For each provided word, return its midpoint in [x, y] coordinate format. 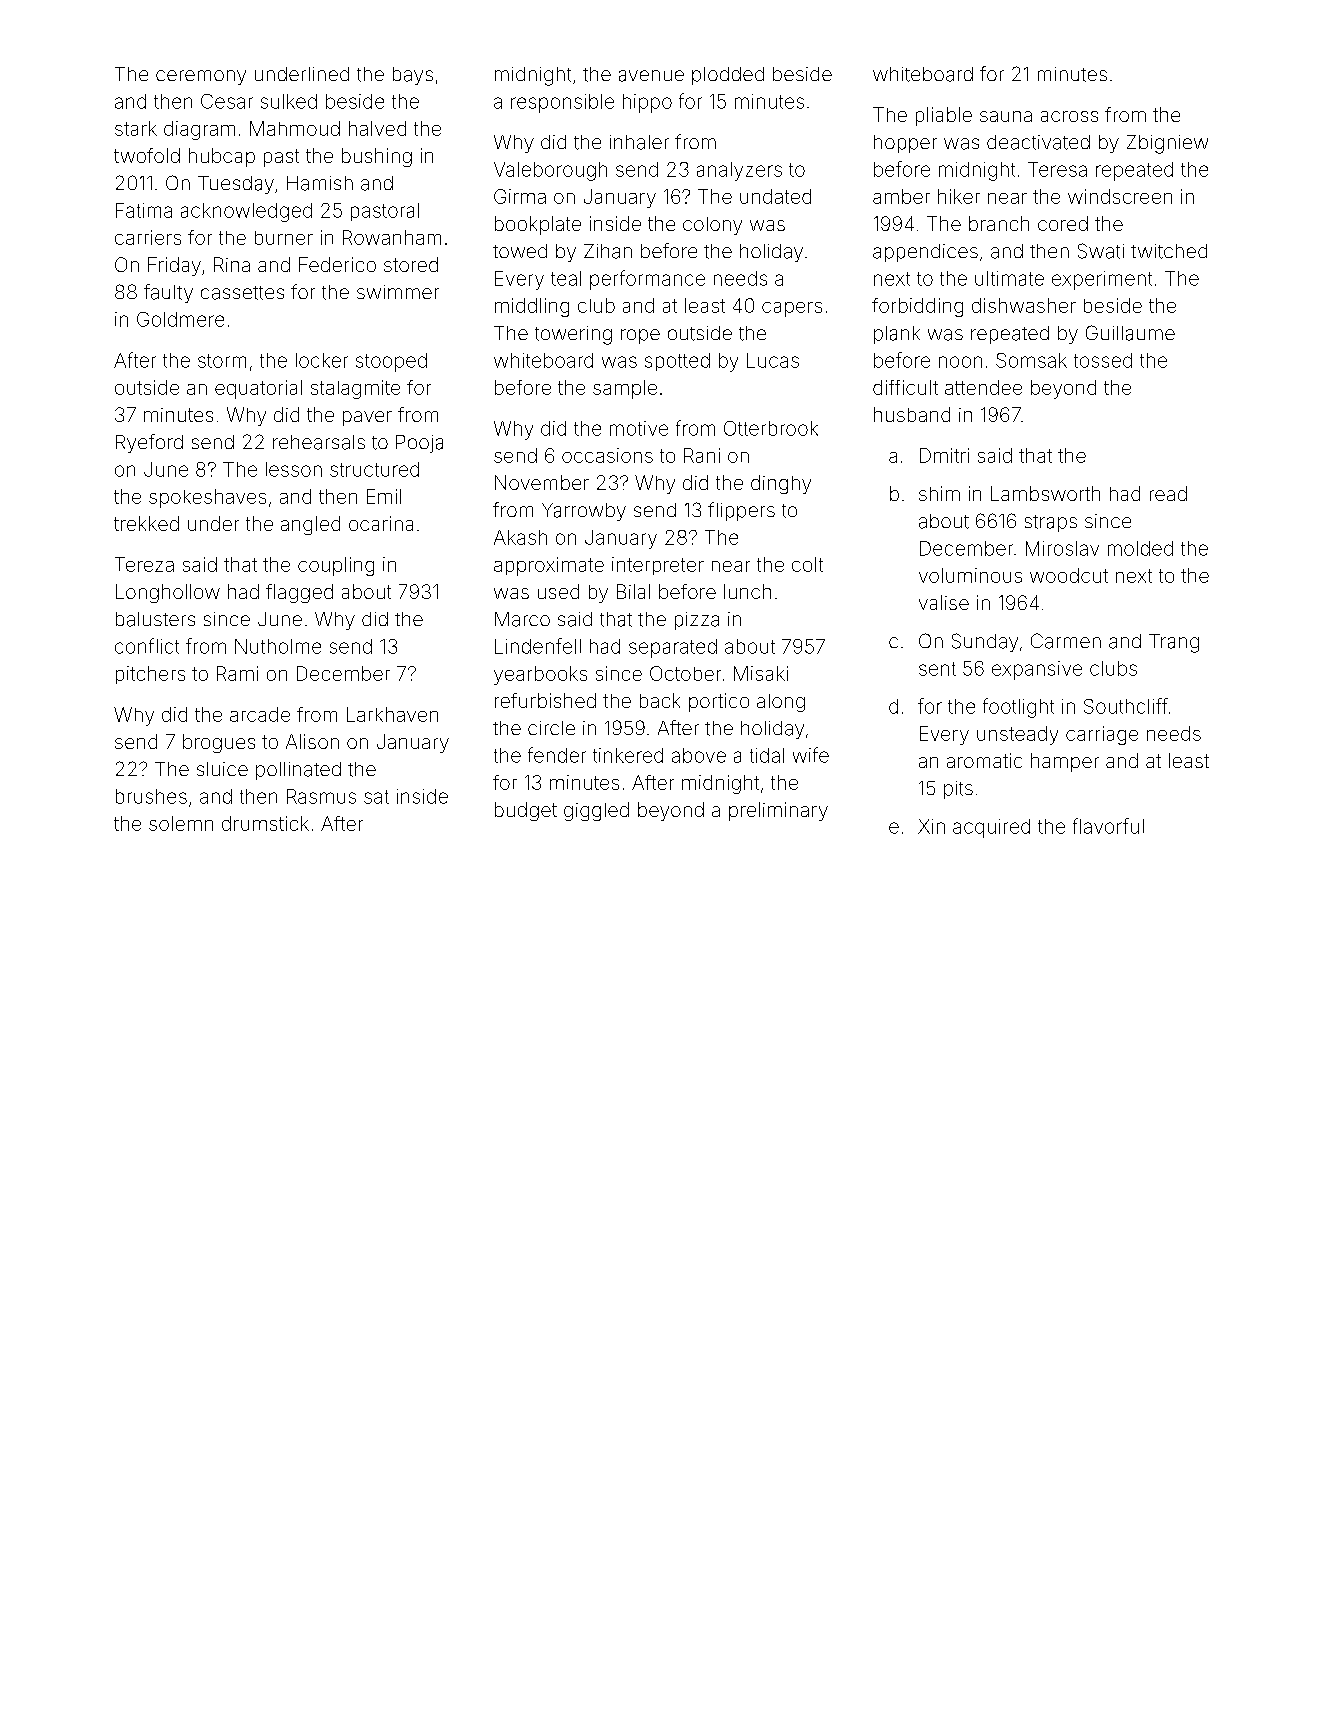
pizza [697, 621]
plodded [728, 76]
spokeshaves [207, 498]
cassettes [242, 293]
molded [1140, 548]
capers [792, 309]
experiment [1102, 280]
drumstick [265, 823]
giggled [596, 811]
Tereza [144, 564]
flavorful [1108, 826]
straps [1051, 523]
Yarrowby [584, 512]
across [1069, 116]
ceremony [201, 77]
